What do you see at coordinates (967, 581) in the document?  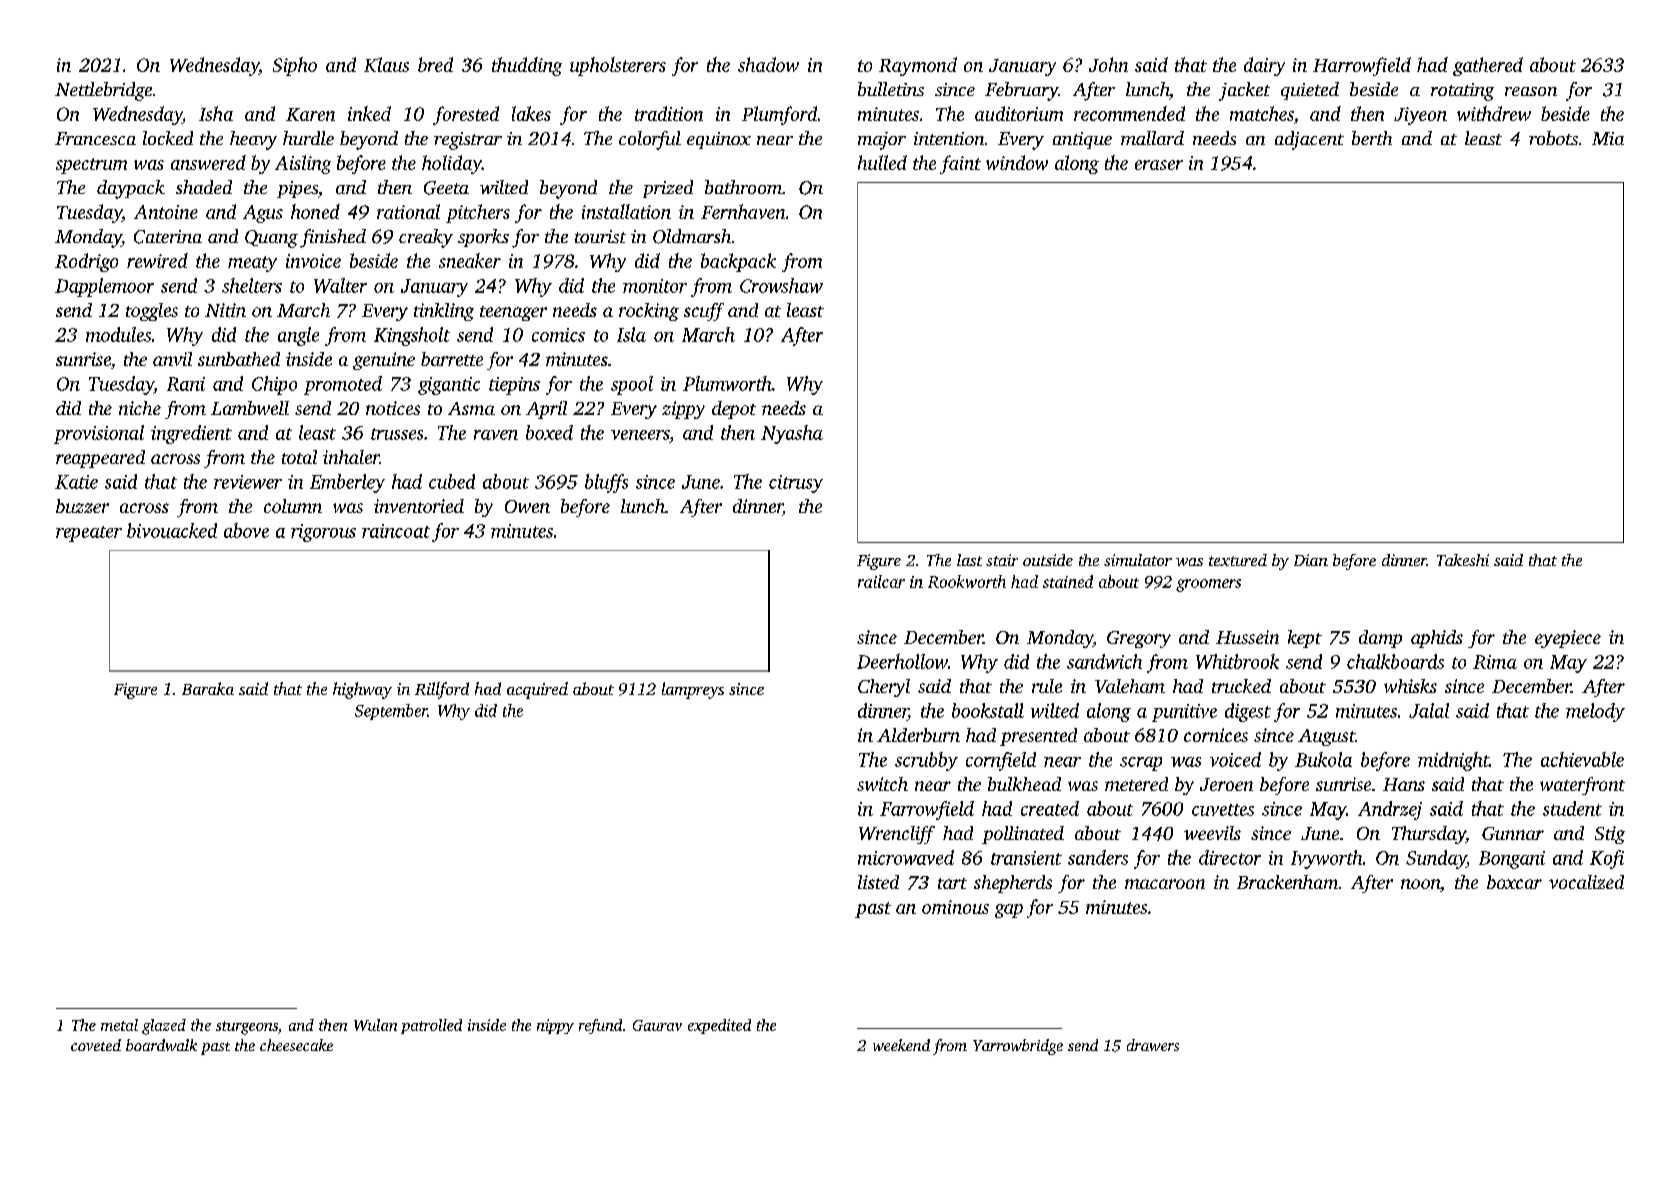 I see `Rookworth` at bounding box center [967, 581].
